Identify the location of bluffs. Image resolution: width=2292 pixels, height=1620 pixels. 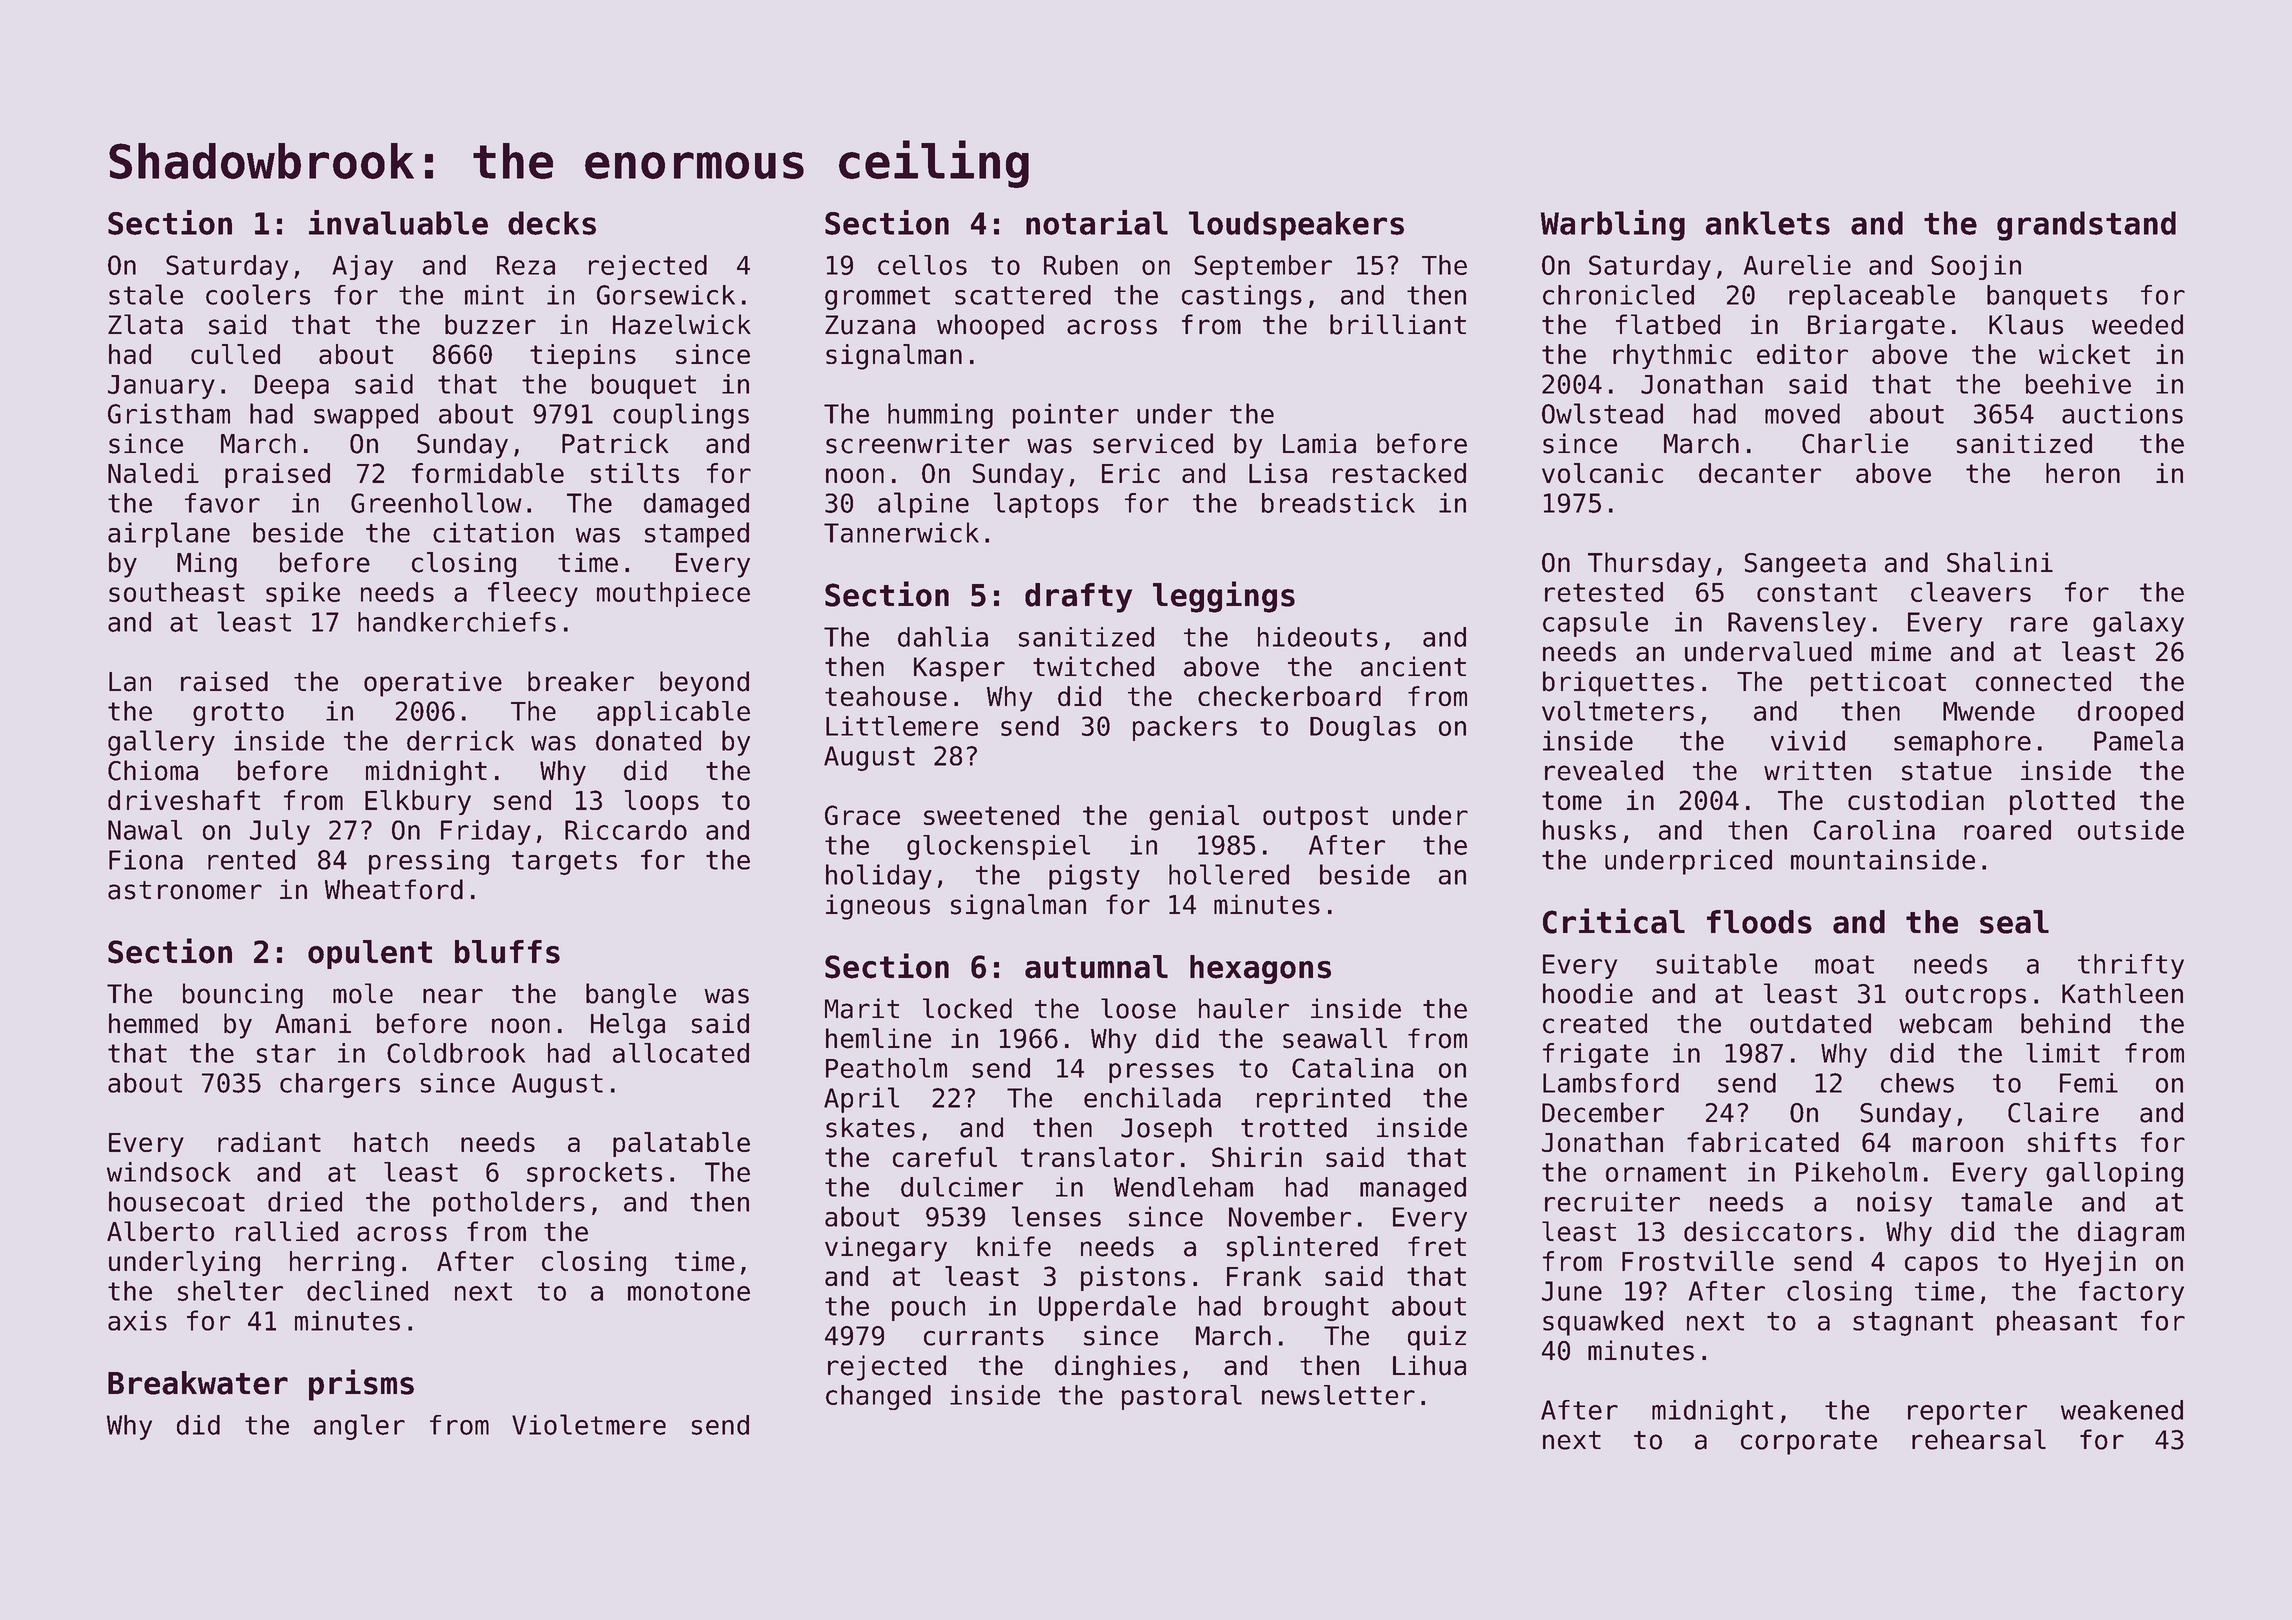
(507, 952).
